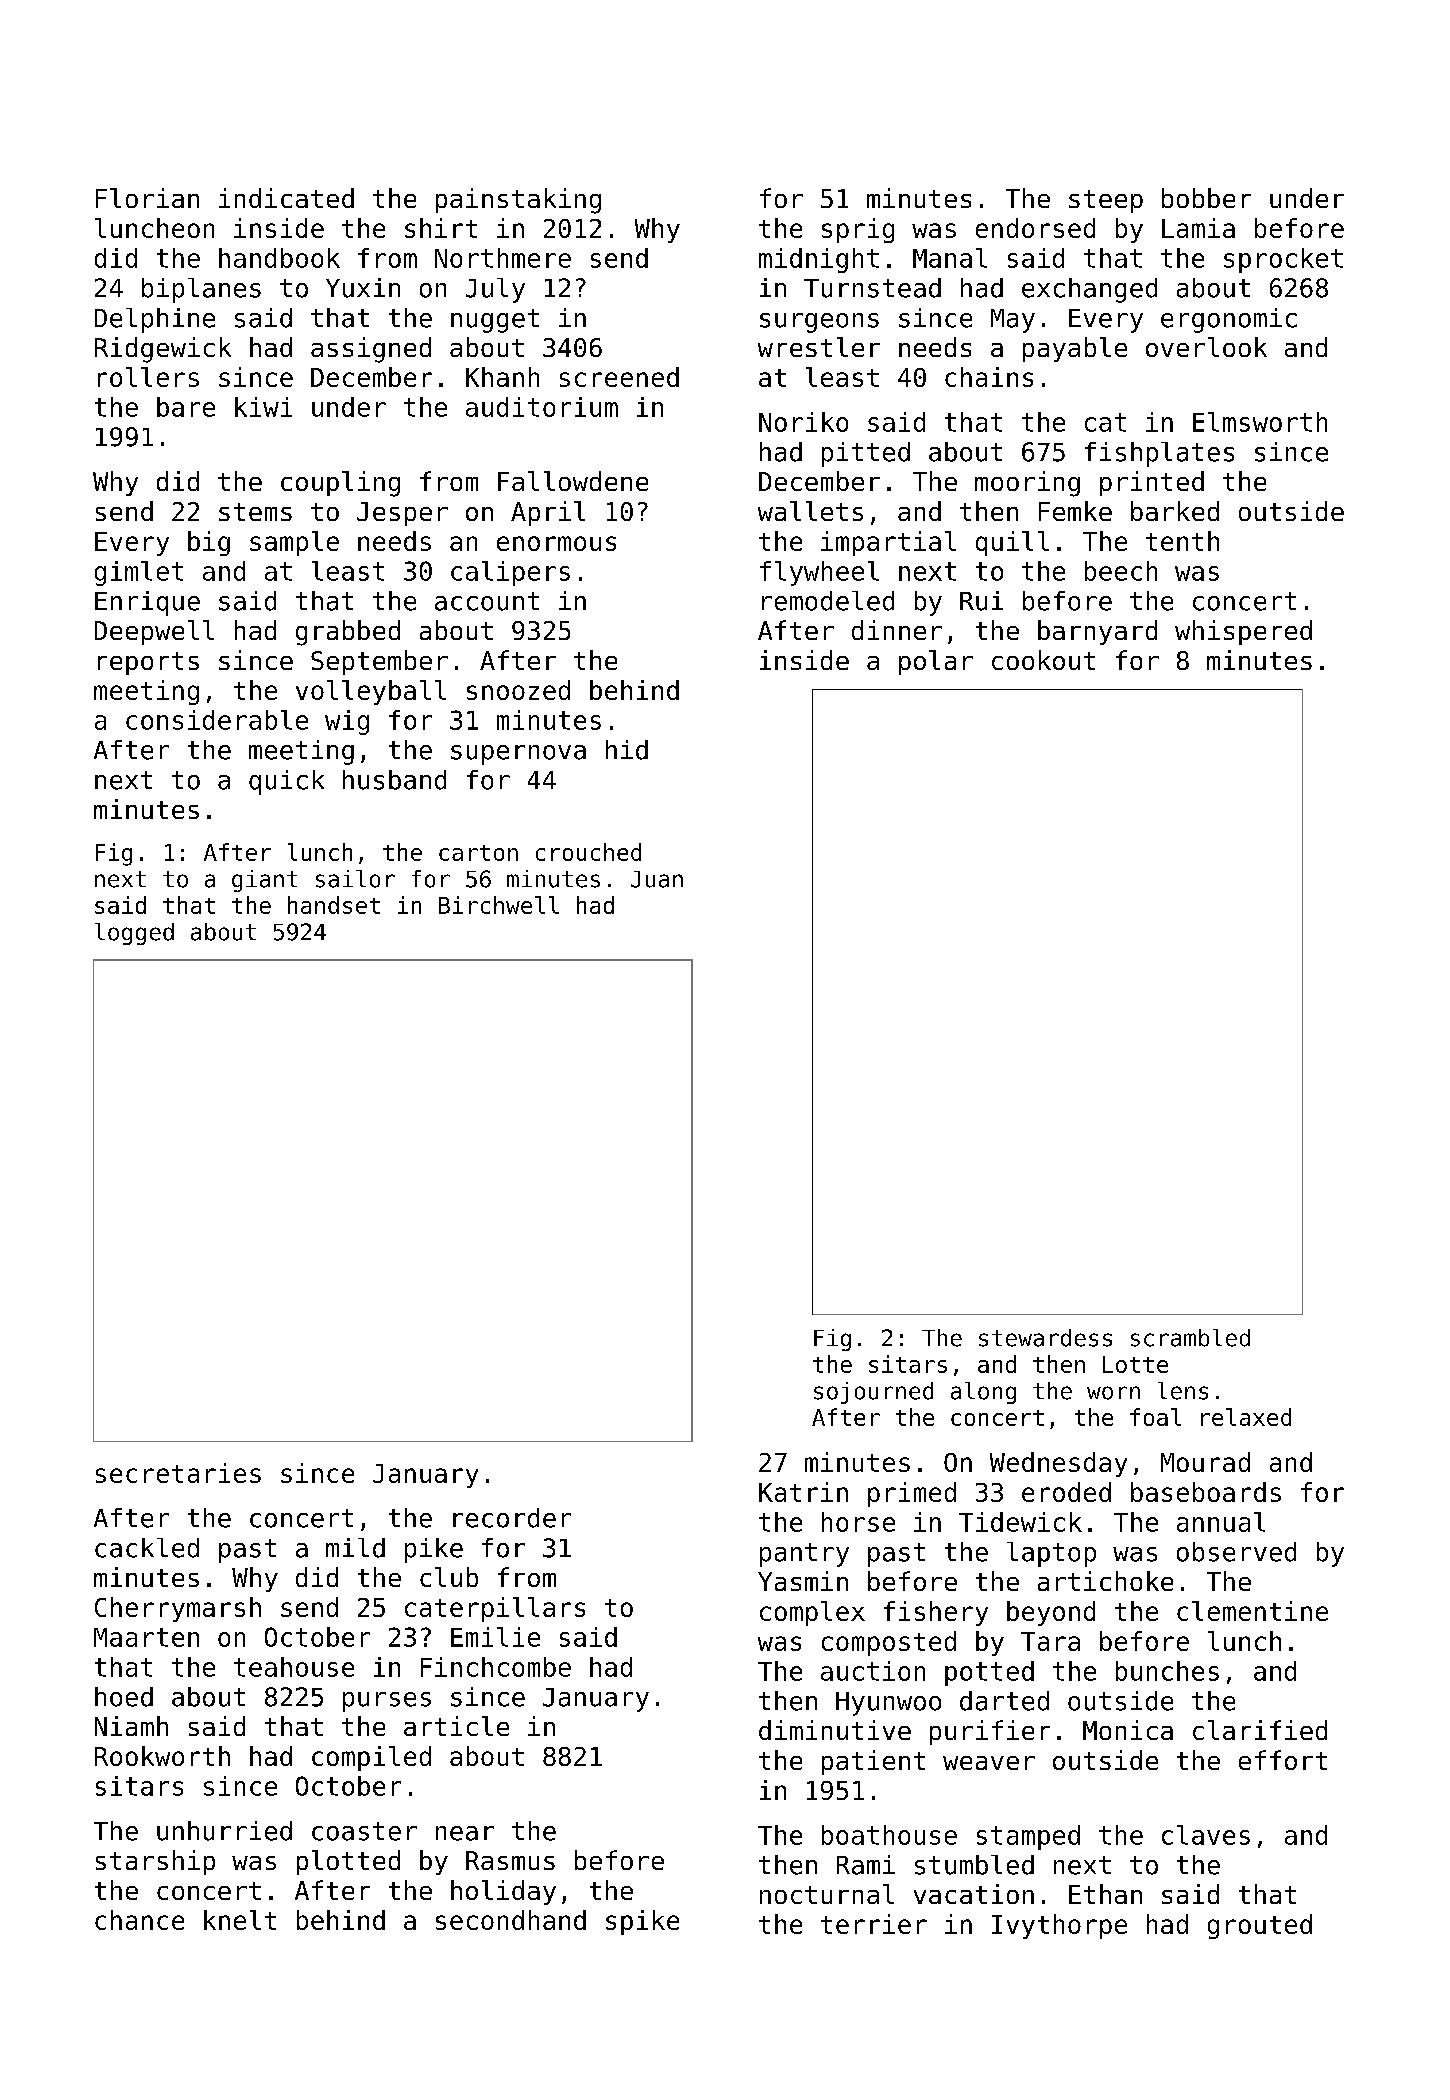  What do you see at coordinates (619, 377) in the page?
I see `screened` at bounding box center [619, 377].
